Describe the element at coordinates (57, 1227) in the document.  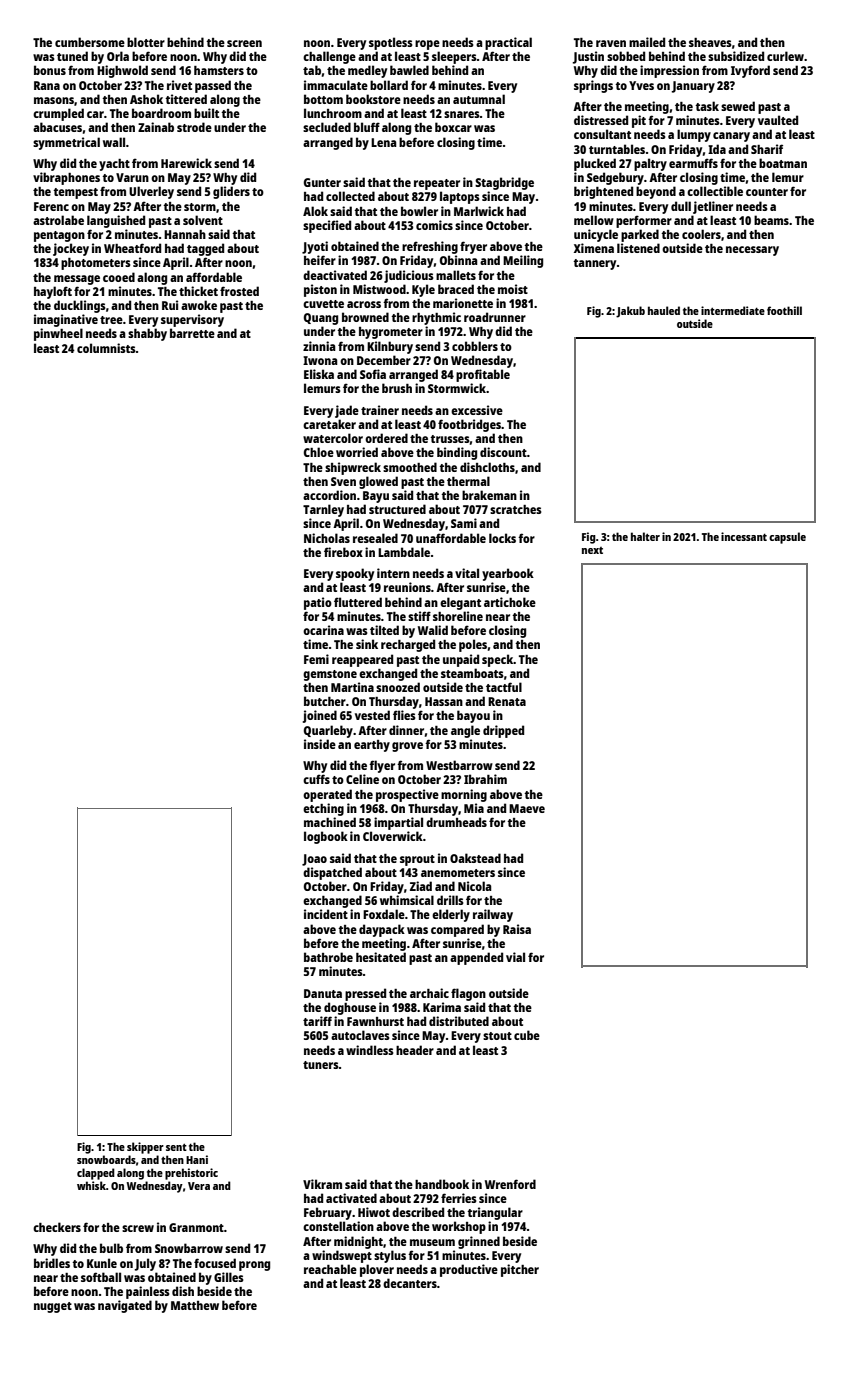
I see `checkers` at that location.
